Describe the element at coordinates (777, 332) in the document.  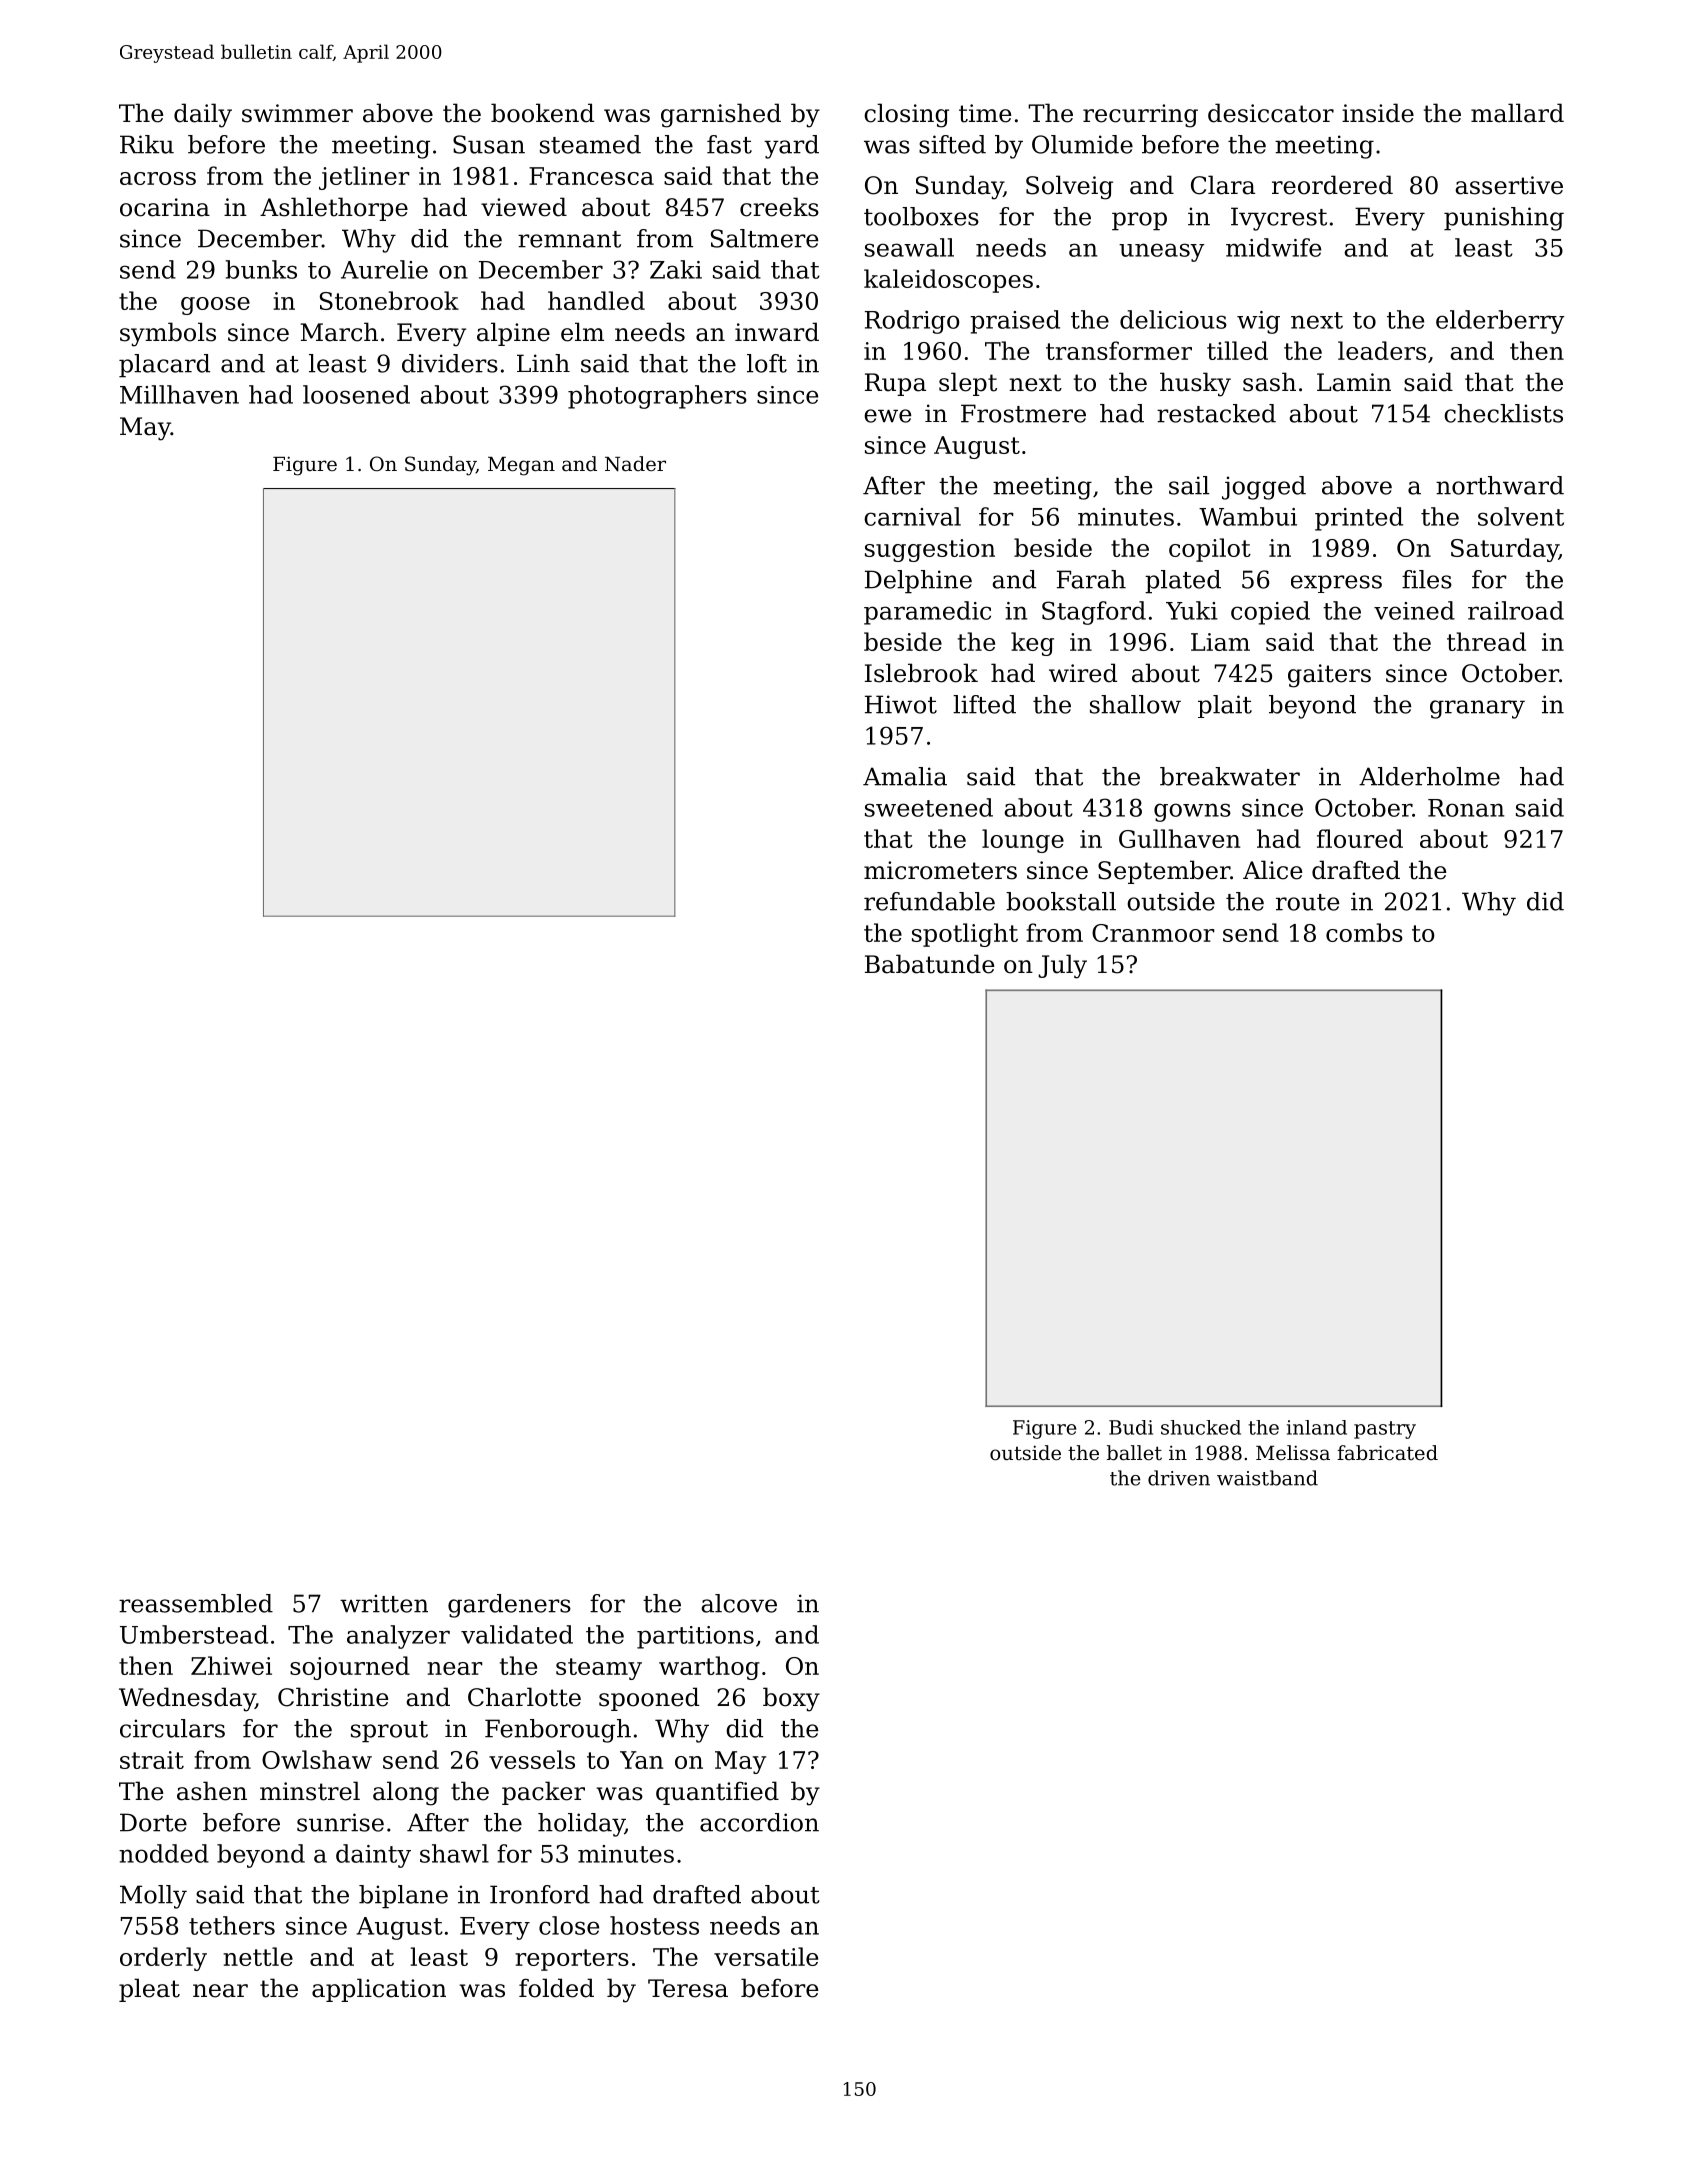
I see `inward` at that location.
